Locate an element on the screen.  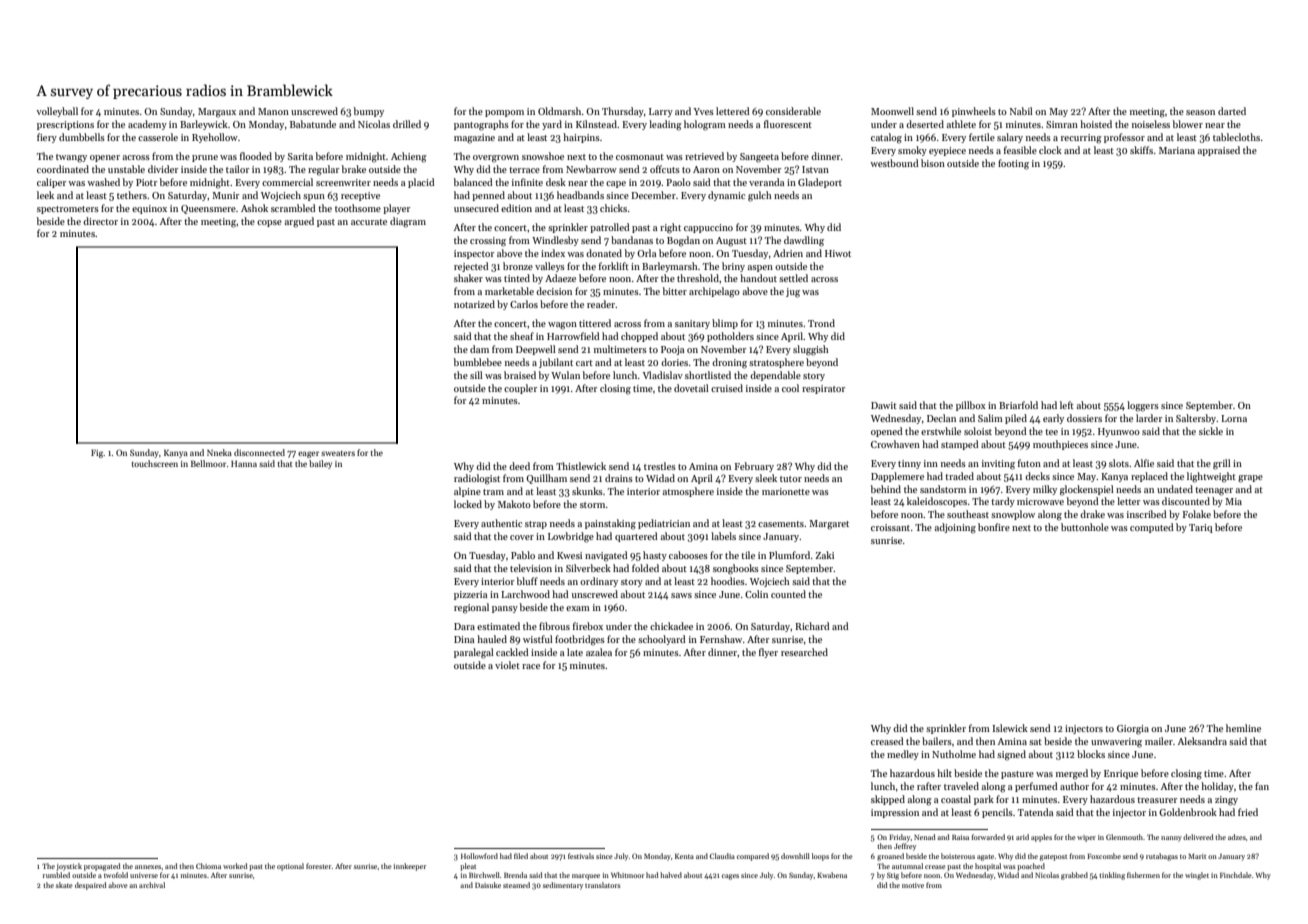
Tatenda is located at coordinates (1035, 812).
